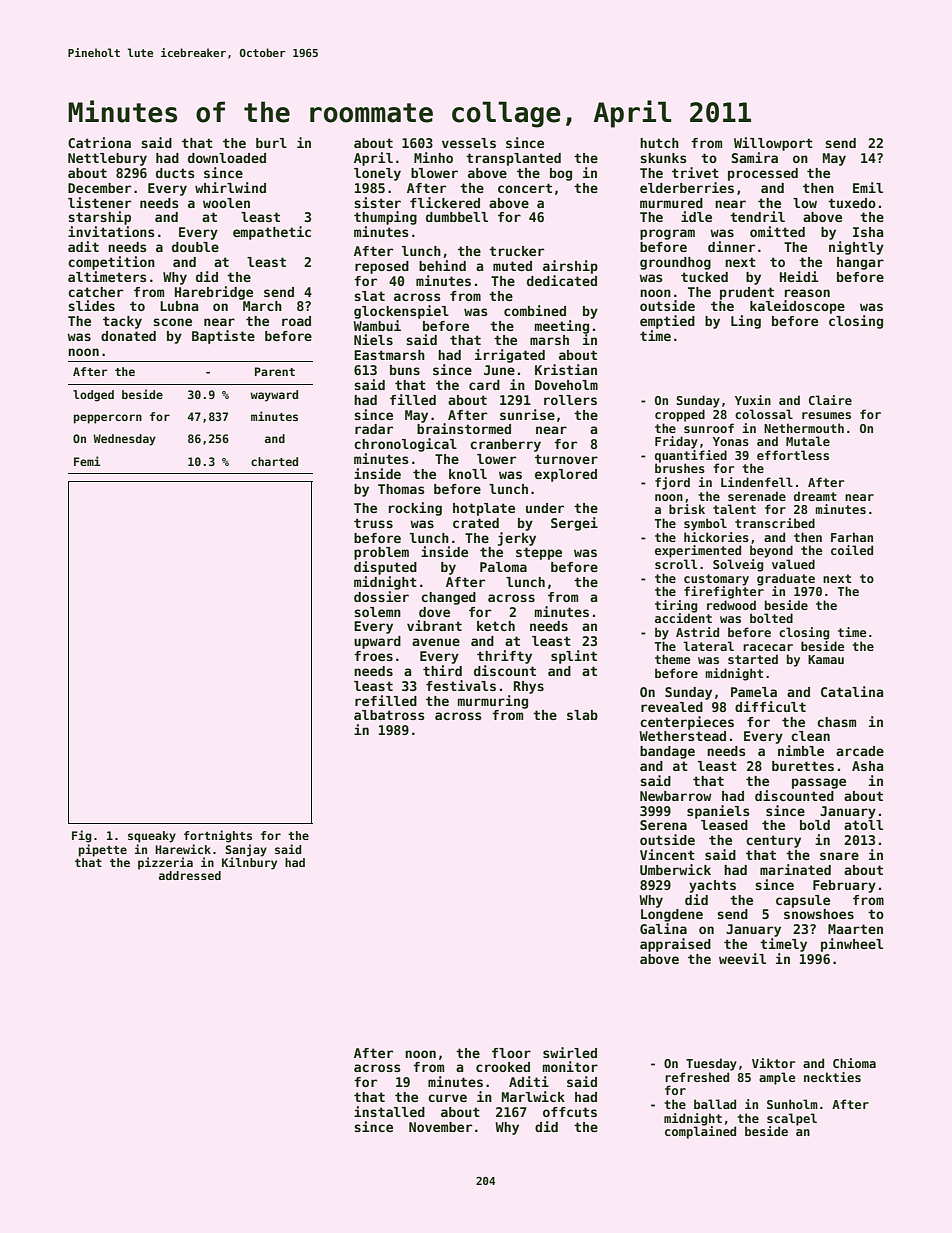 This screenshot has width=952, height=1233. What do you see at coordinates (179, 306) in the screenshot?
I see `Lubna` at bounding box center [179, 306].
